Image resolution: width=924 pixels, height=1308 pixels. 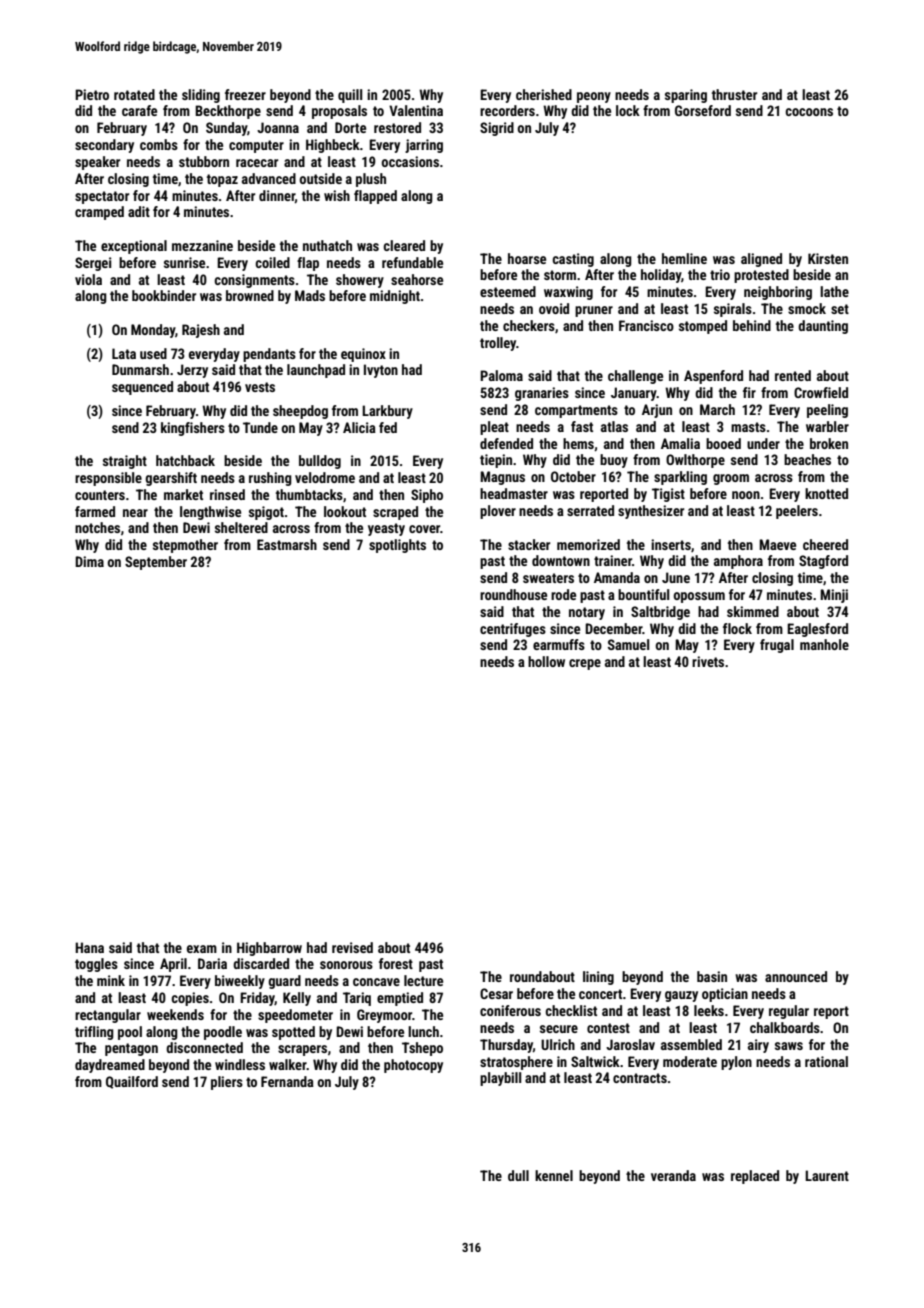 What do you see at coordinates (680, 443) in the page?
I see `Amalia` at bounding box center [680, 443].
